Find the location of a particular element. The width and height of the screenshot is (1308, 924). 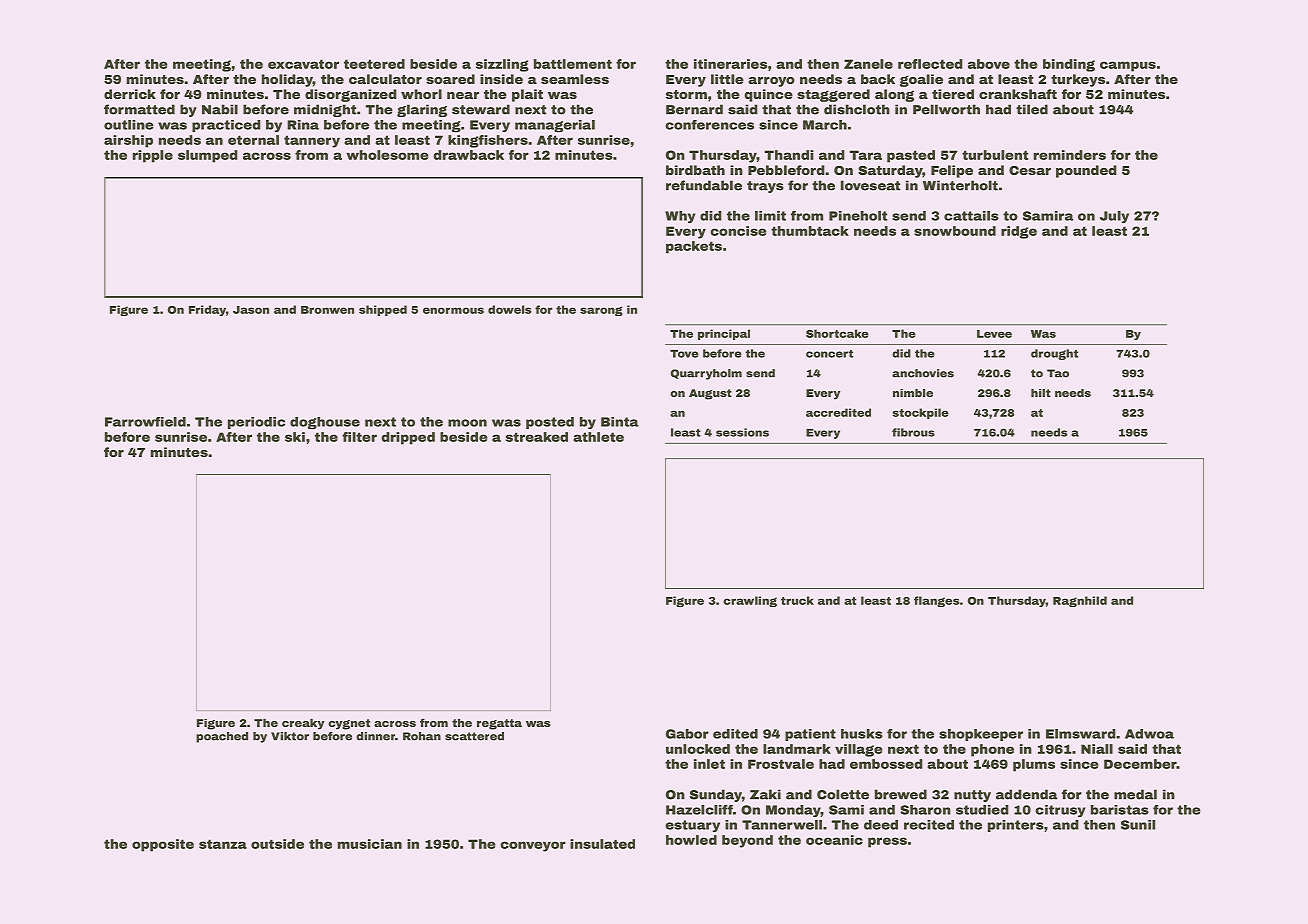

streaked is located at coordinates (537, 437).
